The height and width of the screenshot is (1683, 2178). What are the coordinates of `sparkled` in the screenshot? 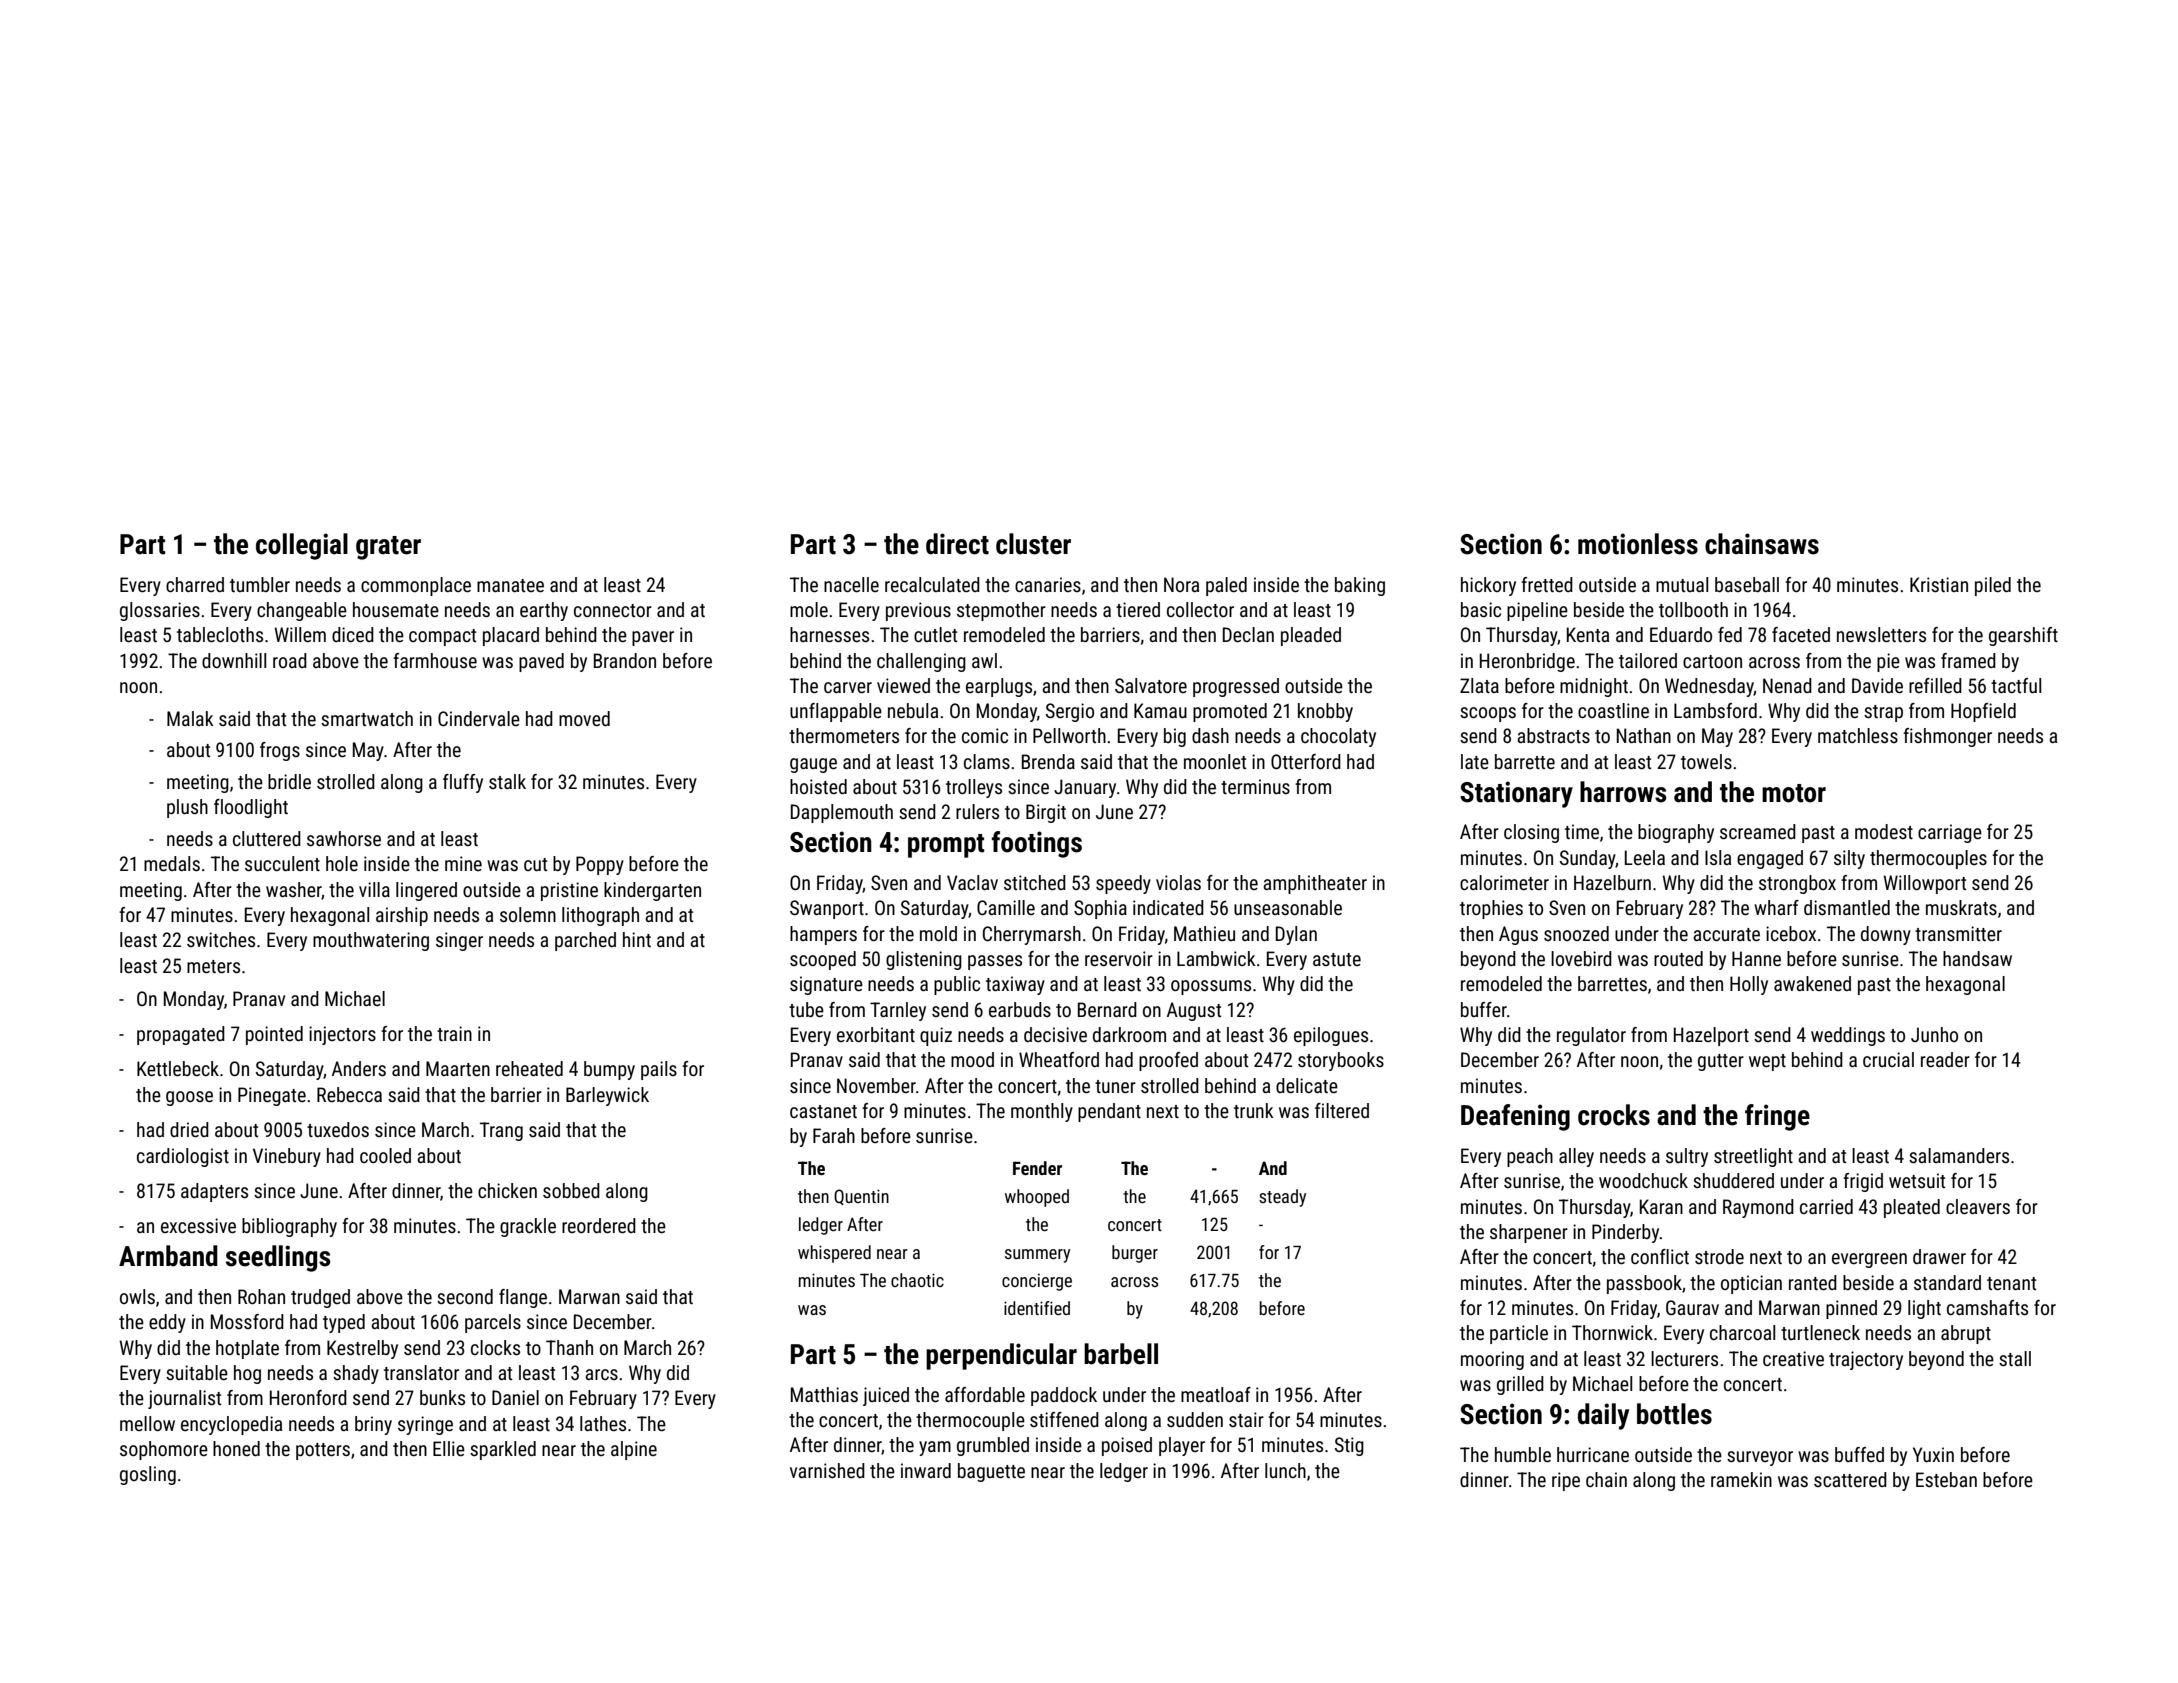 It's located at (503, 1450).
